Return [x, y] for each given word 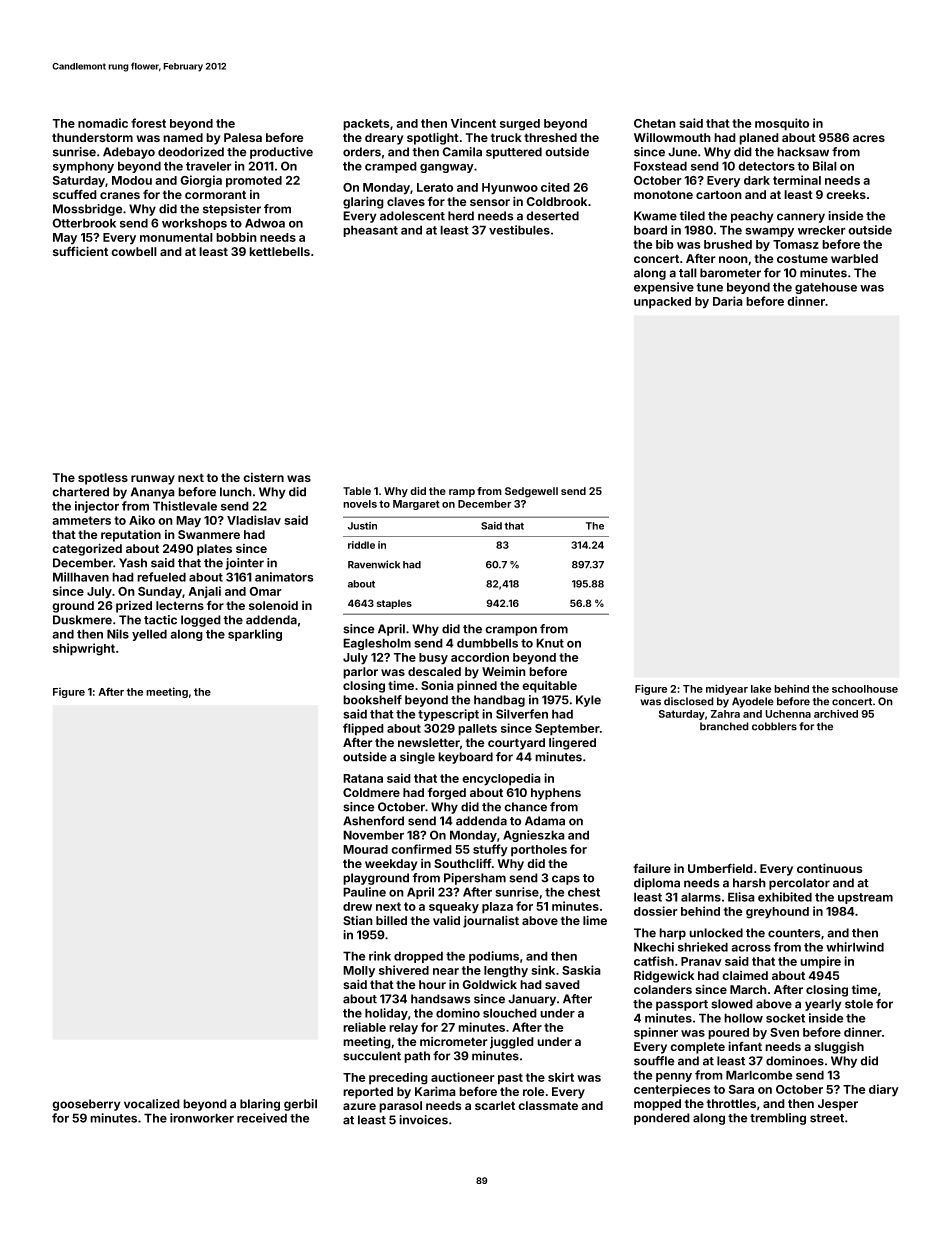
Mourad [365, 849]
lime [595, 920]
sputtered [514, 153]
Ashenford [373, 821]
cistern [263, 477]
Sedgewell [531, 492]
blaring [260, 1105]
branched [724, 726]
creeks [846, 194]
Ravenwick [374, 564]
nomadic [103, 123]
